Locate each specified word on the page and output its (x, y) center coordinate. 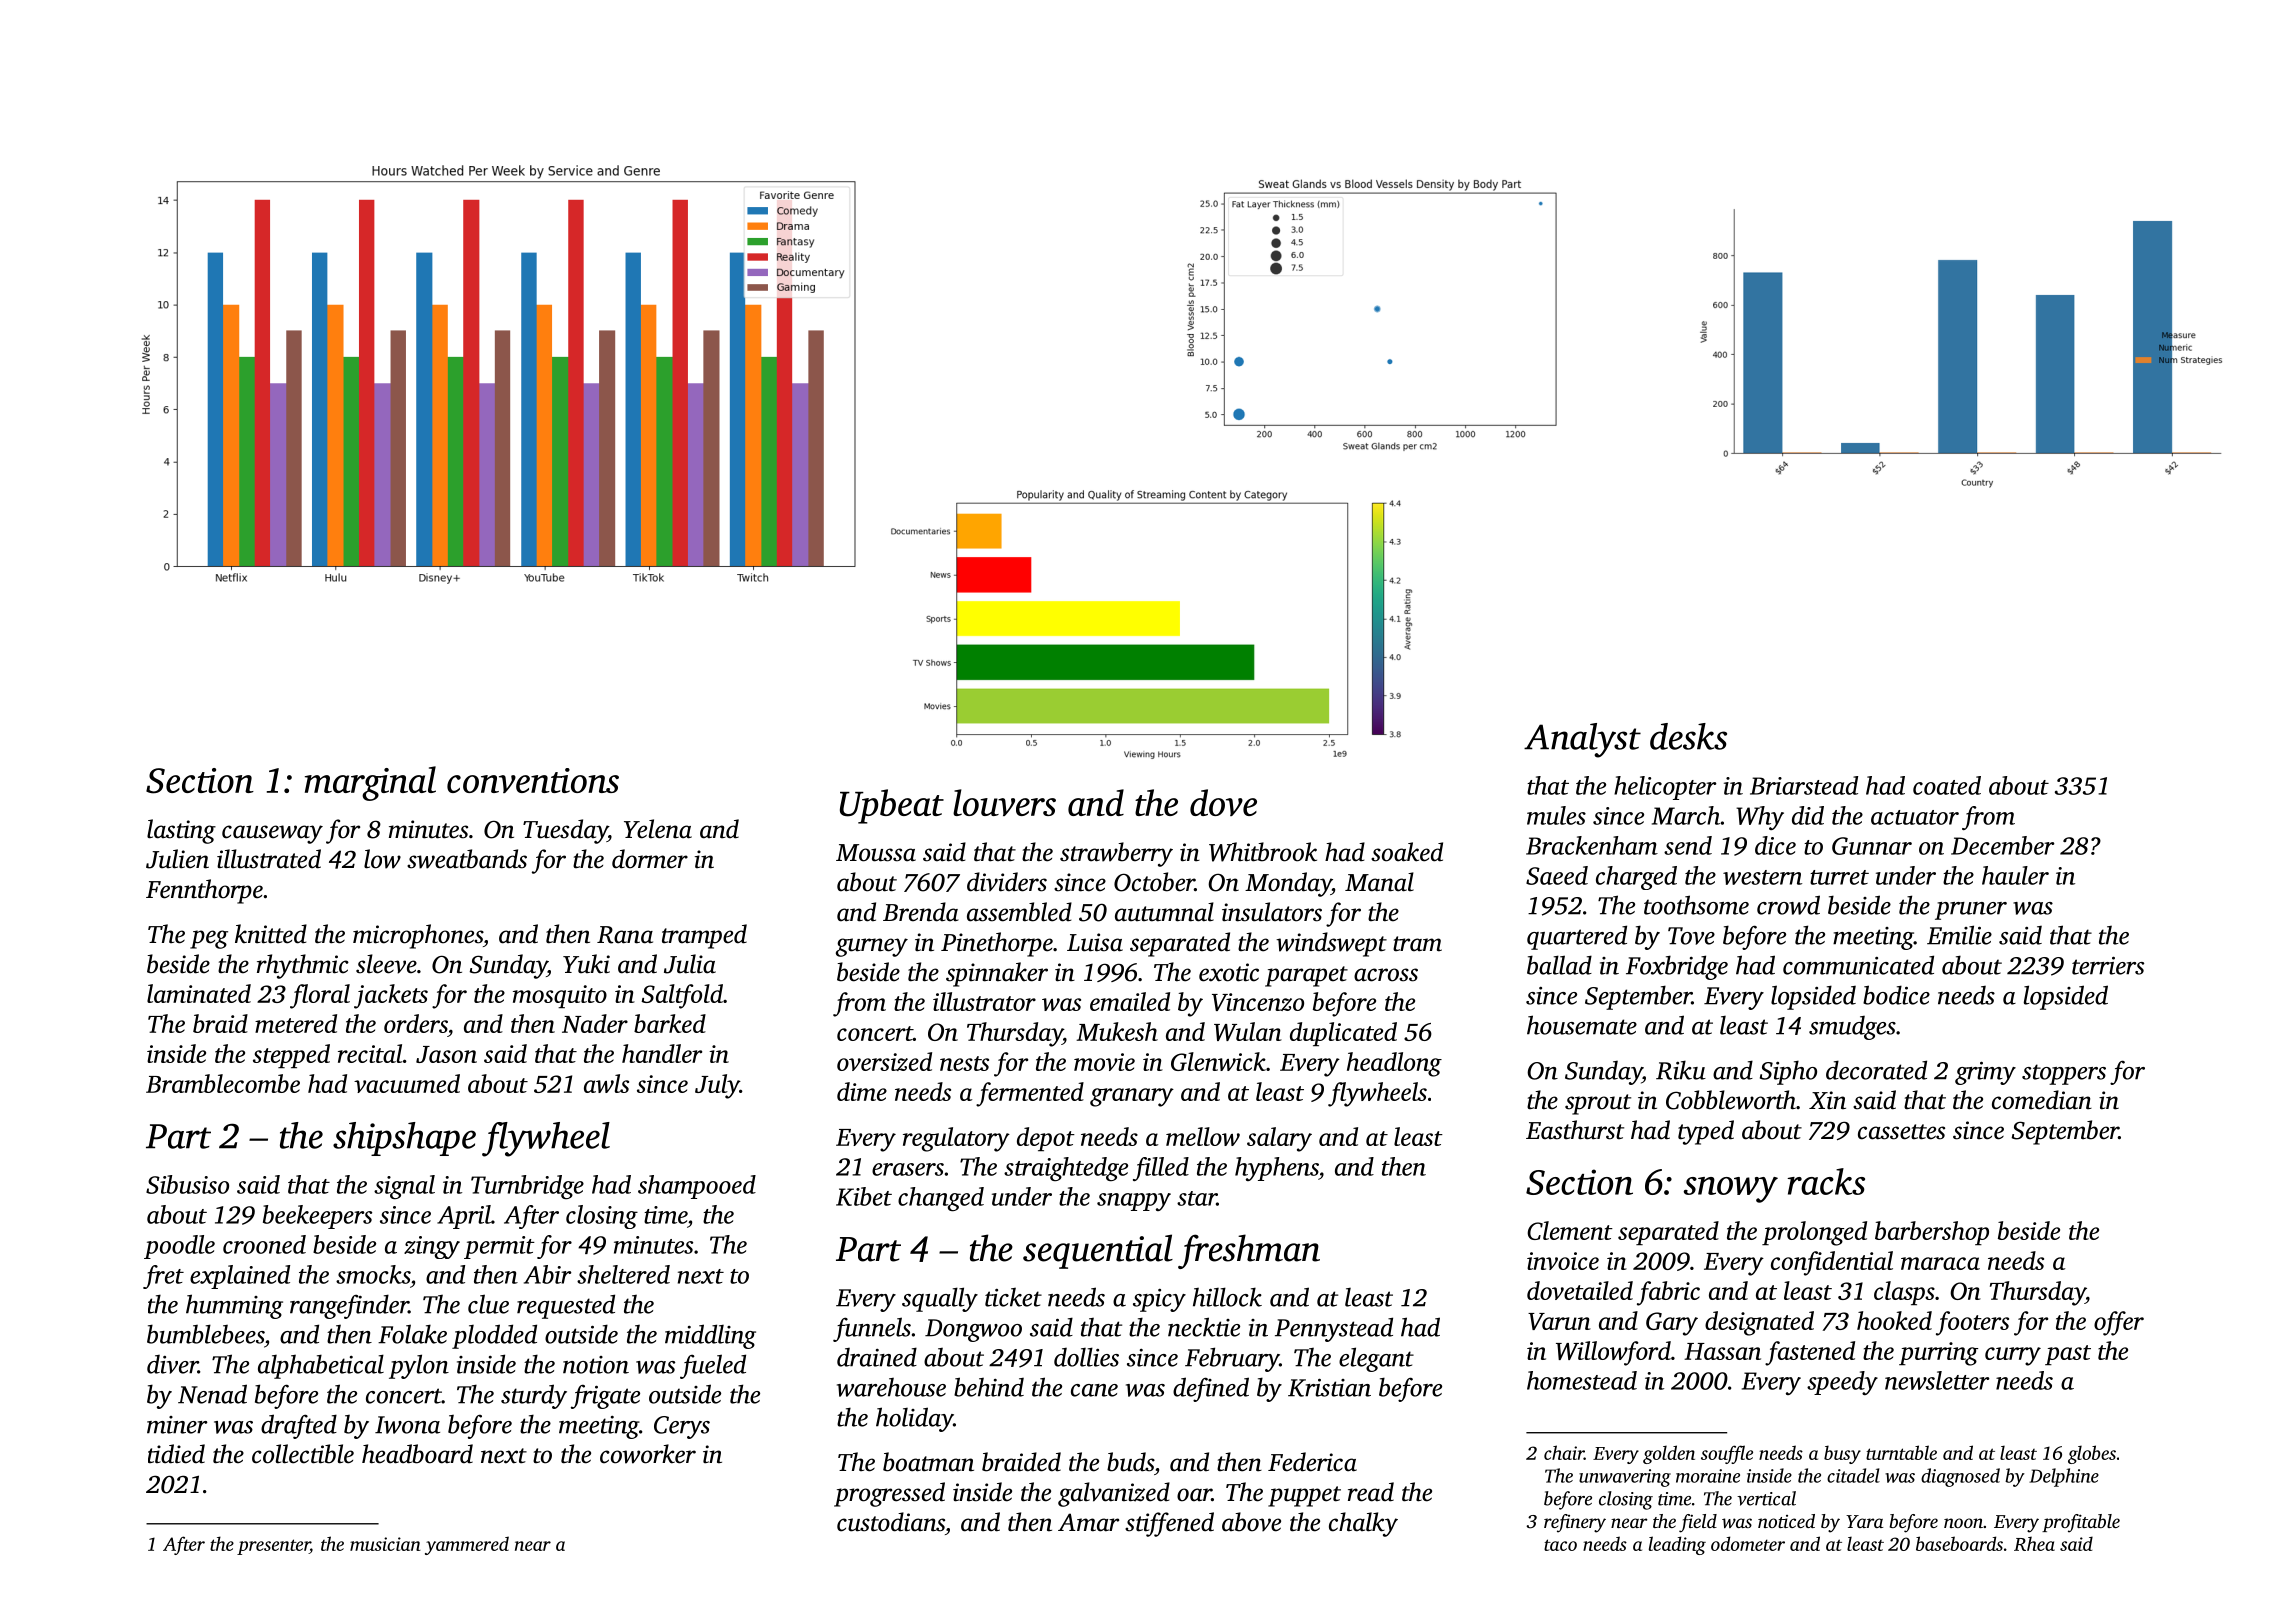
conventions (533, 780)
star (1197, 1198)
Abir (548, 1274)
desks (1688, 736)
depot (1046, 1139)
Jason (446, 1054)
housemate (1582, 1025)
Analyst (1582, 740)
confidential (1832, 1263)
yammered (467, 1545)
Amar (1088, 1522)
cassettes (1901, 1132)
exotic (1229, 972)
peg (209, 939)
